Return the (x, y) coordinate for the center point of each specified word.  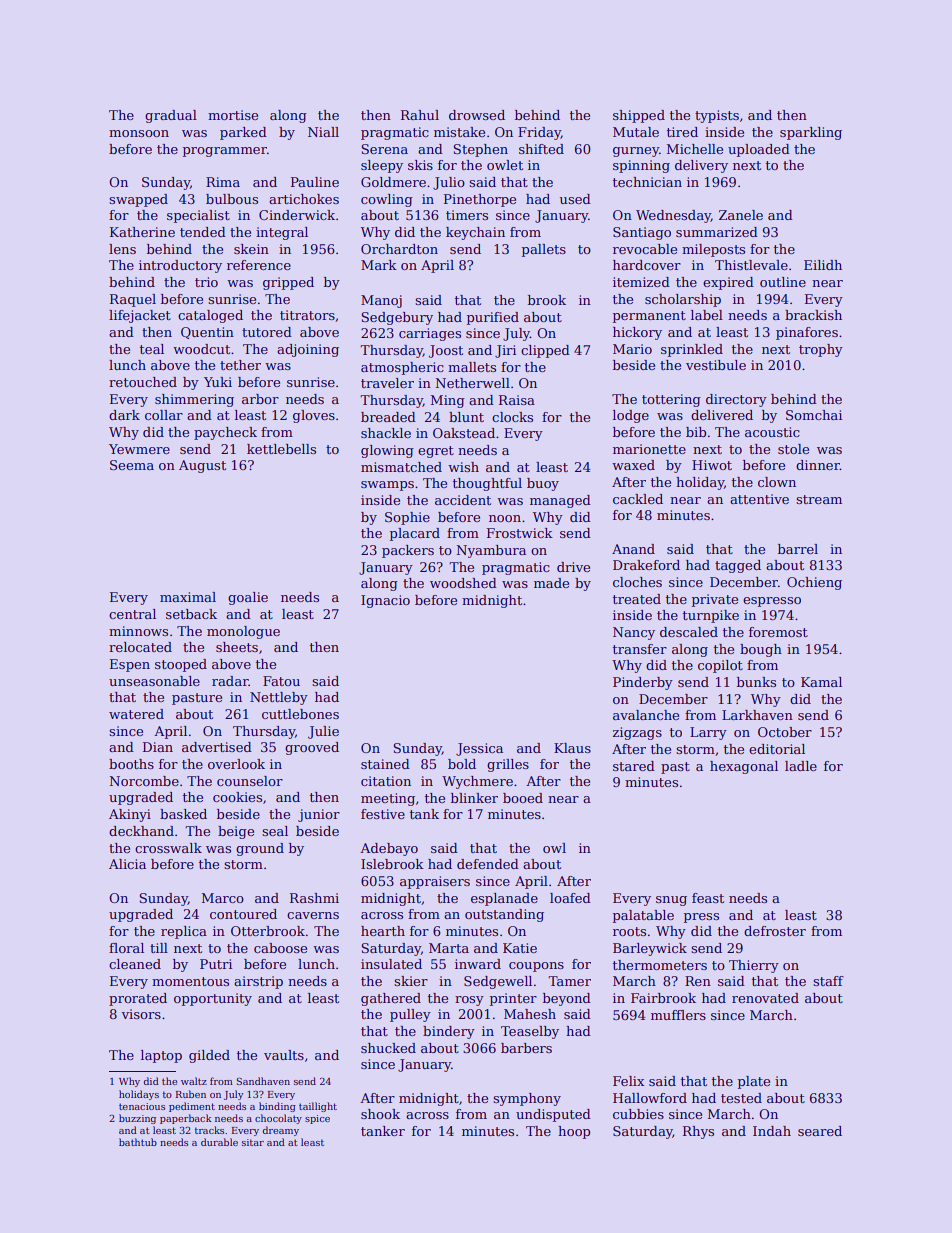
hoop (574, 1132)
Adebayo (389, 849)
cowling (387, 200)
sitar (253, 1142)
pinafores (807, 333)
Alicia (127, 864)
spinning (641, 166)
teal (152, 349)
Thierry (754, 966)
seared (820, 1131)
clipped (545, 351)
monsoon (139, 133)
